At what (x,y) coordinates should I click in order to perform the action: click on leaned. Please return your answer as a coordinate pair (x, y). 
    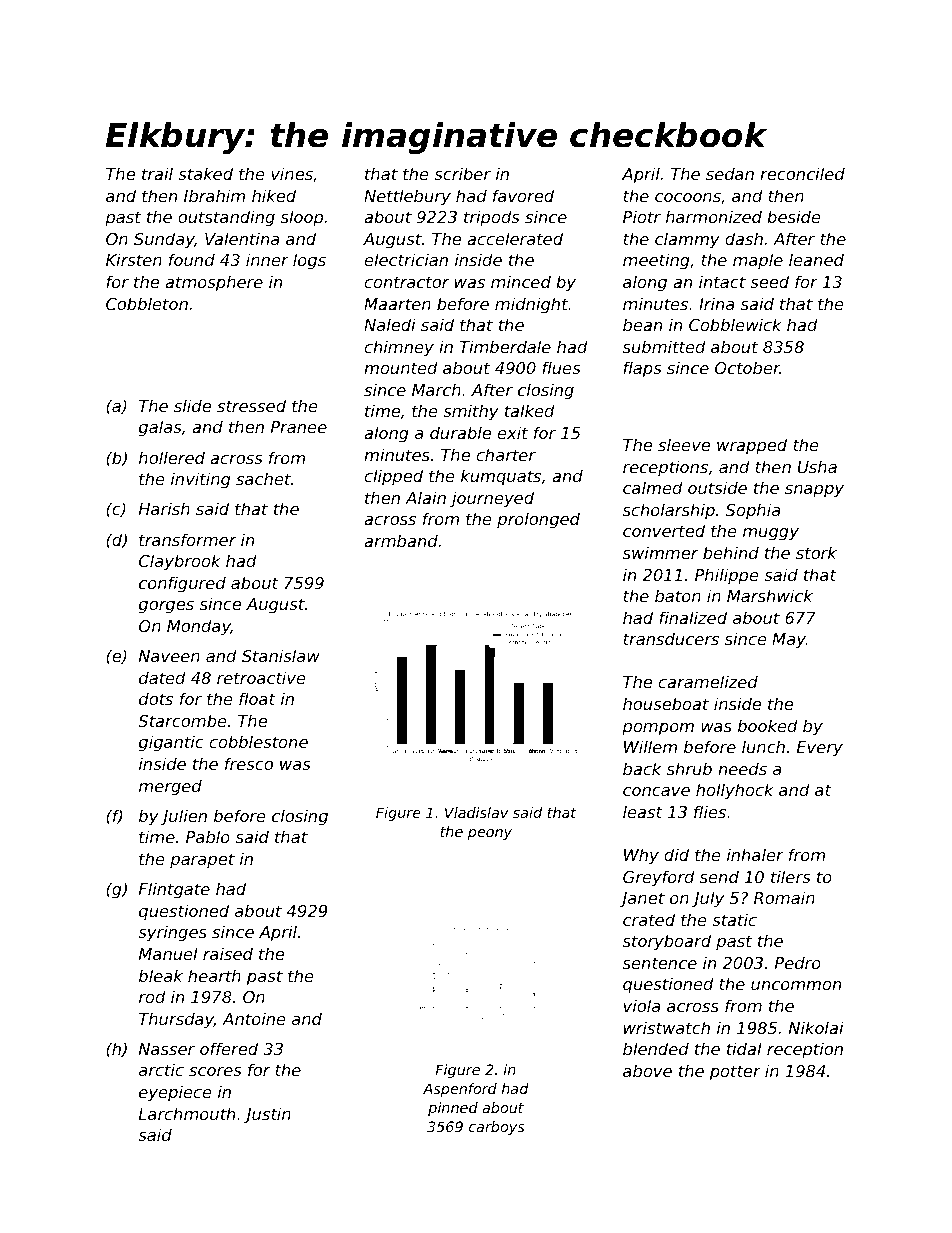
    Looking at the image, I should click on (816, 259).
